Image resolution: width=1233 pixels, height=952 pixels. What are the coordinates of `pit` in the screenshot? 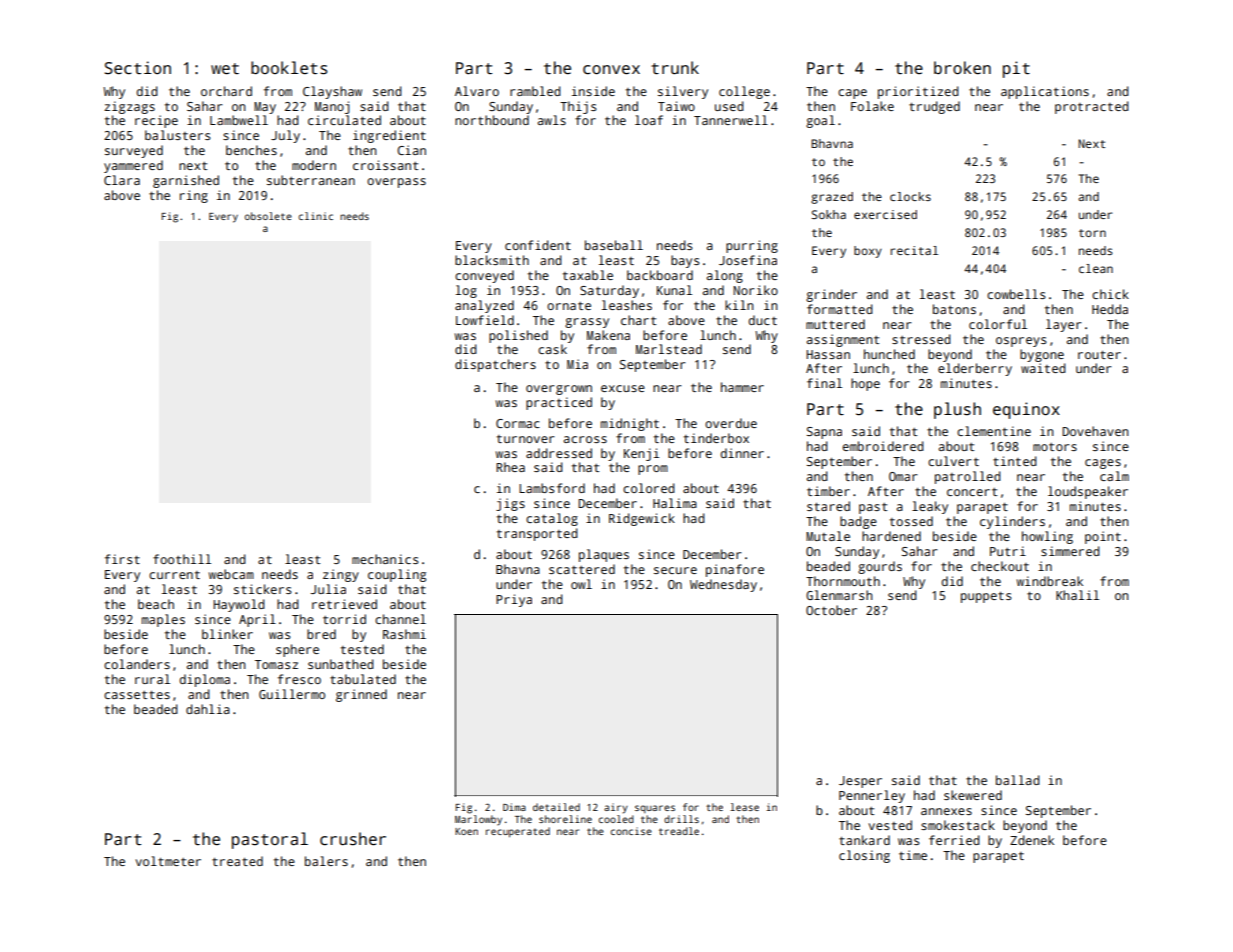 It's located at (1016, 69).
